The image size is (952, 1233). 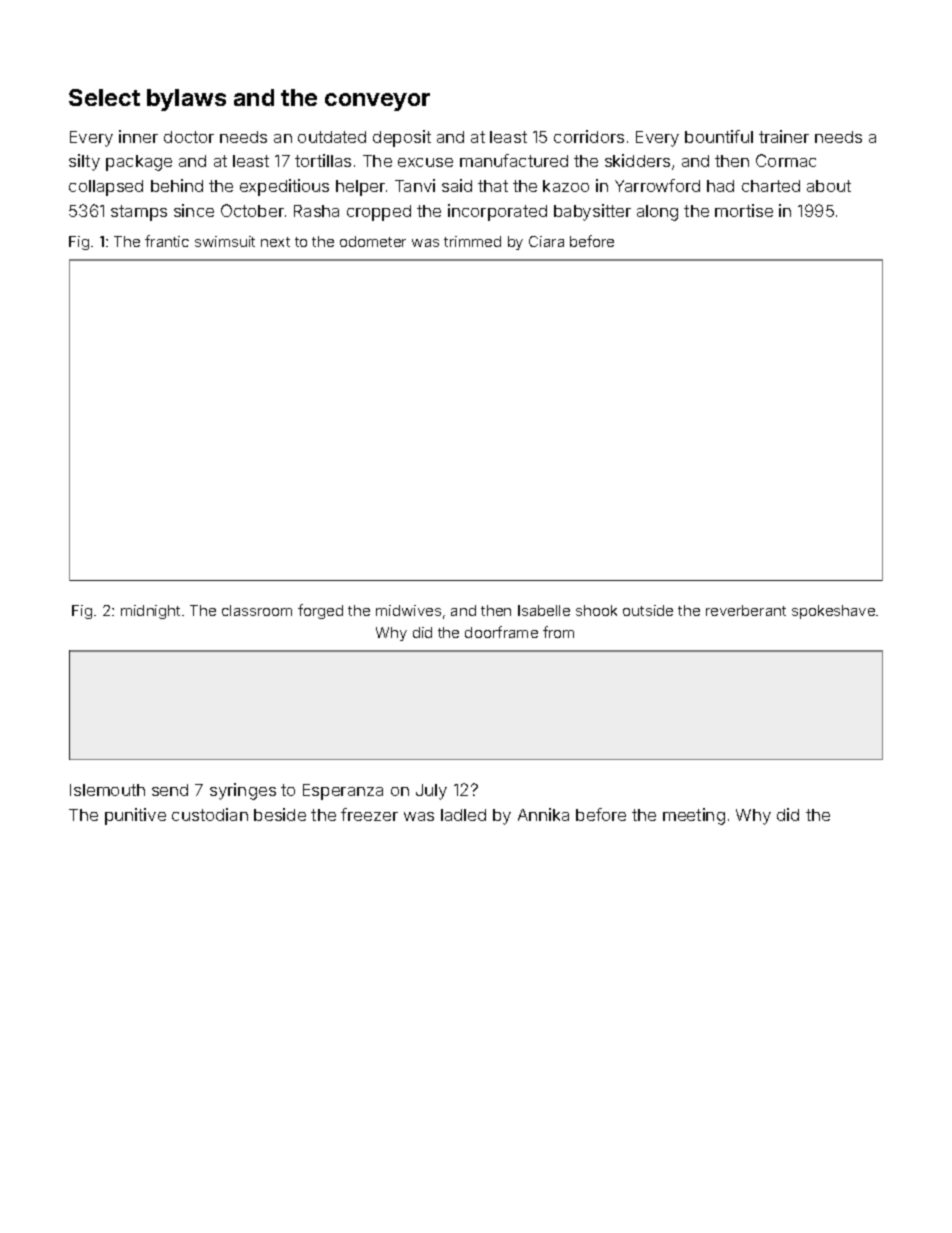 What do you see at coordinates (694, 816) in the image?
I see `meeting` at bounding box center [694, 816].
